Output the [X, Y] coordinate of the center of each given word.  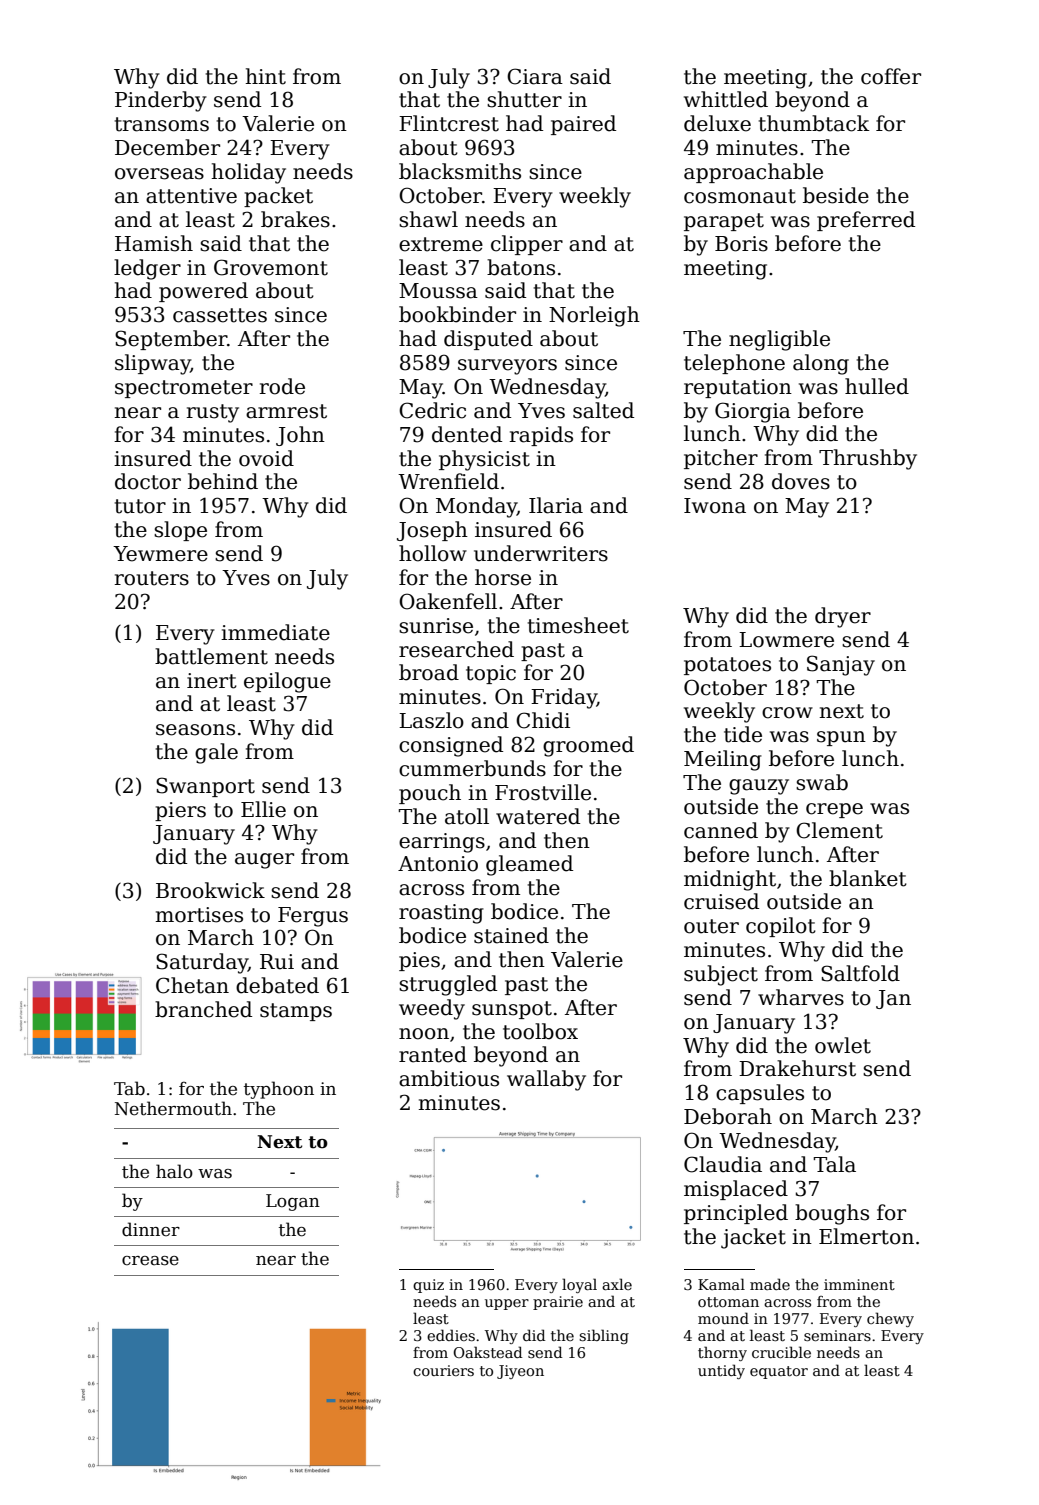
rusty [213, 413]
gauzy [759, 787]
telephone [734, 364]
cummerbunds [472, 768]
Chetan [192, 985]
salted [603, 410]
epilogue [287, 682]
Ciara [535, 76]
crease [150, 1261]
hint [266, 76]
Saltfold [860, 973]
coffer [891, 76]
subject [721, 975]
